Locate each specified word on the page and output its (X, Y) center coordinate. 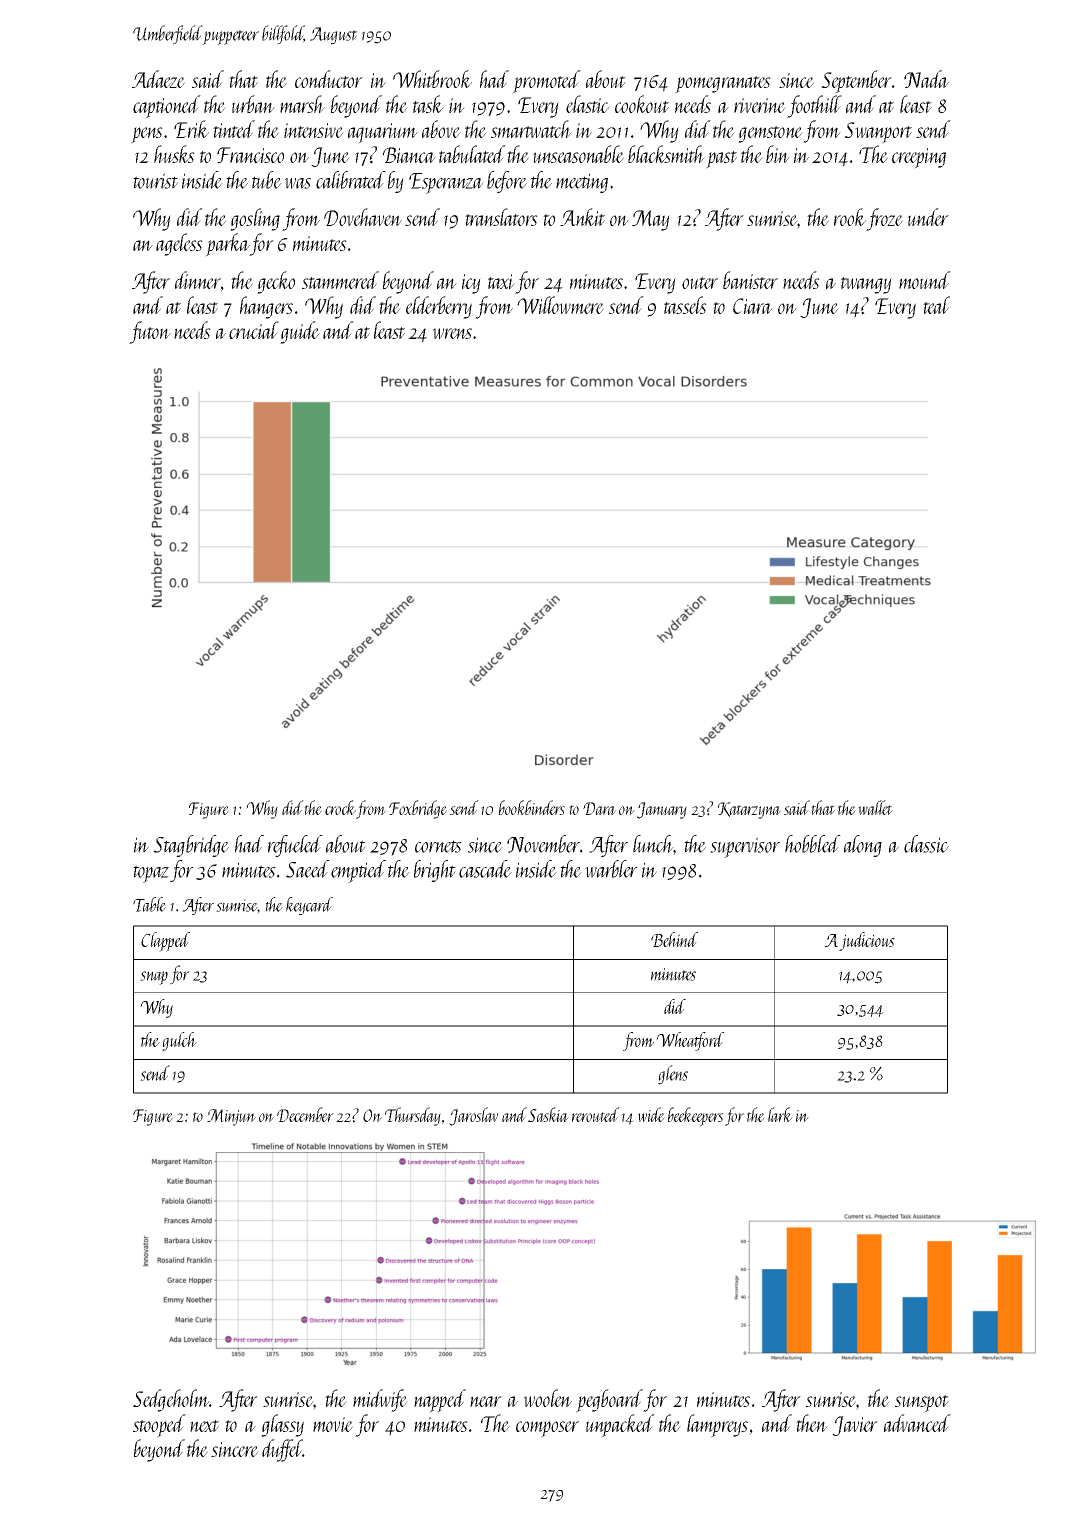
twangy (866, 285)
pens (147, 135)
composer (547, 1429)
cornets (438, 846)
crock (340, 807)
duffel (282, 1450)
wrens (452, 333)
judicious (867, 941)
